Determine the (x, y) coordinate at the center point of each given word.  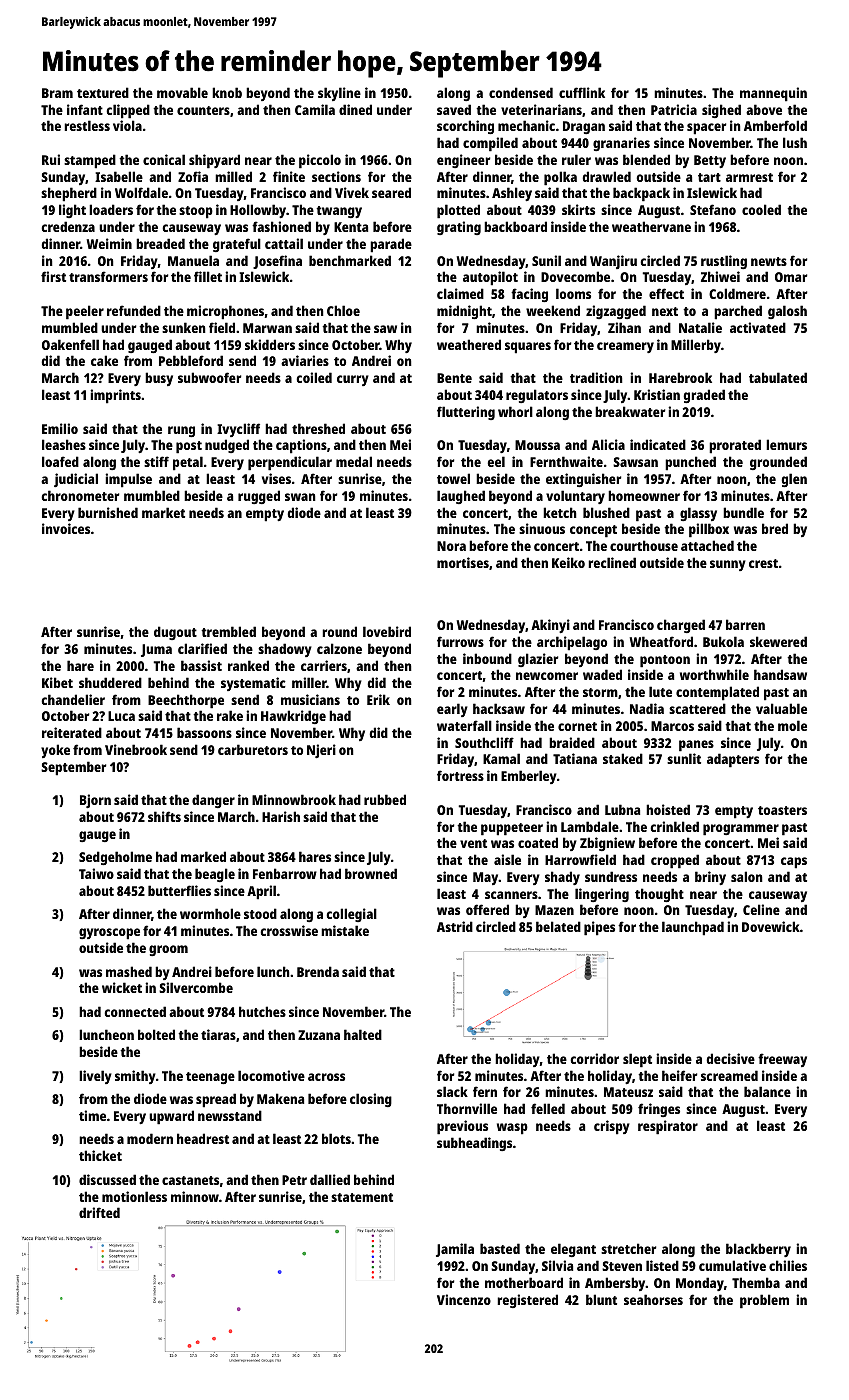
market (163, 512)
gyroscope (109, 934)
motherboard (524, 1282)
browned (371, 873)
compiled (490, 144)
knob (227, 92)
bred (775, 528)
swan (300, 497)
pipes (599, 928)
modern (150, 1138)
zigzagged (616, 312)
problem (764, 1301)
